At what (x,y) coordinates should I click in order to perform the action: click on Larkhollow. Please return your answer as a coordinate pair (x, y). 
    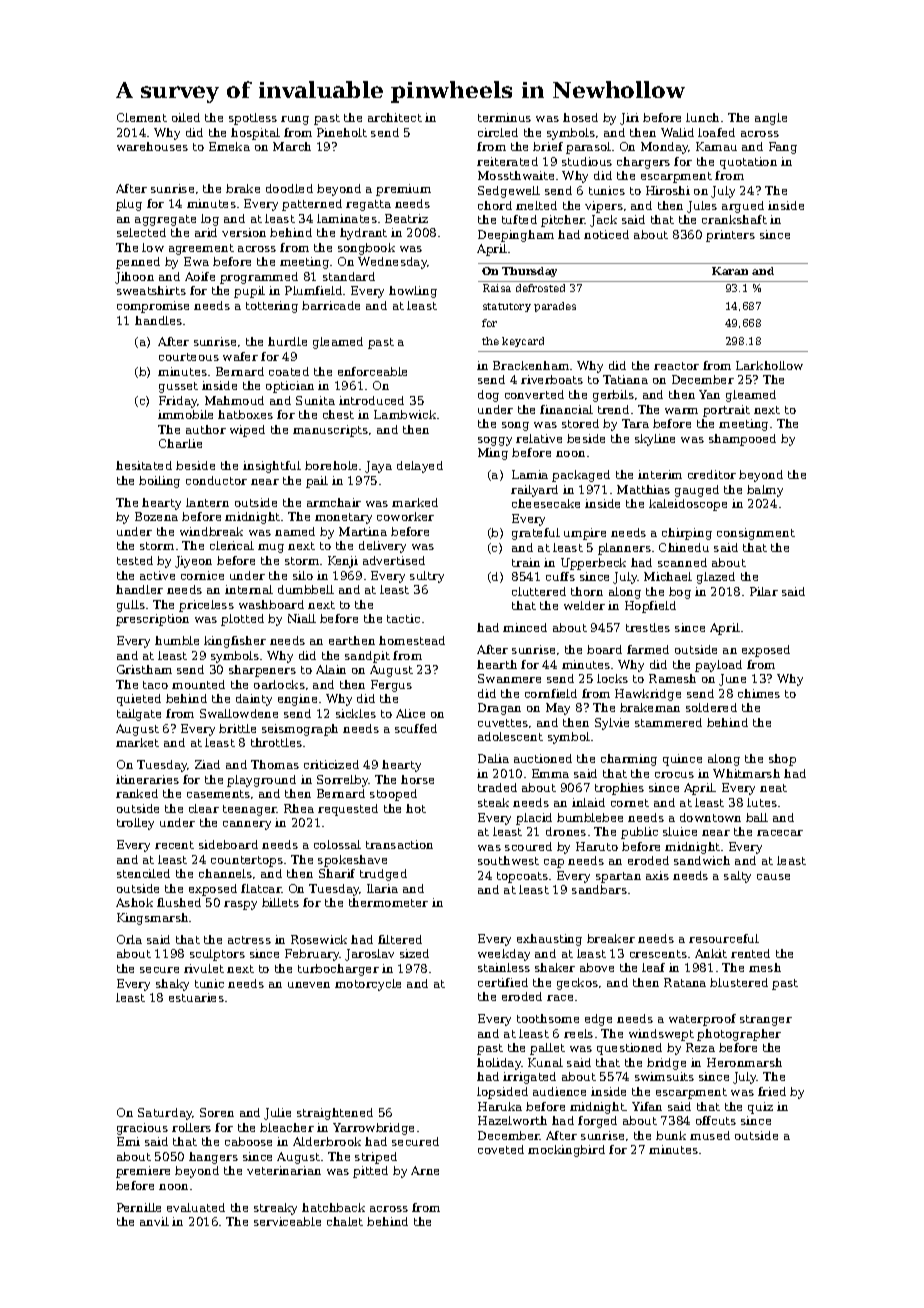
    Looking at the image, I should click on (769, 365).
